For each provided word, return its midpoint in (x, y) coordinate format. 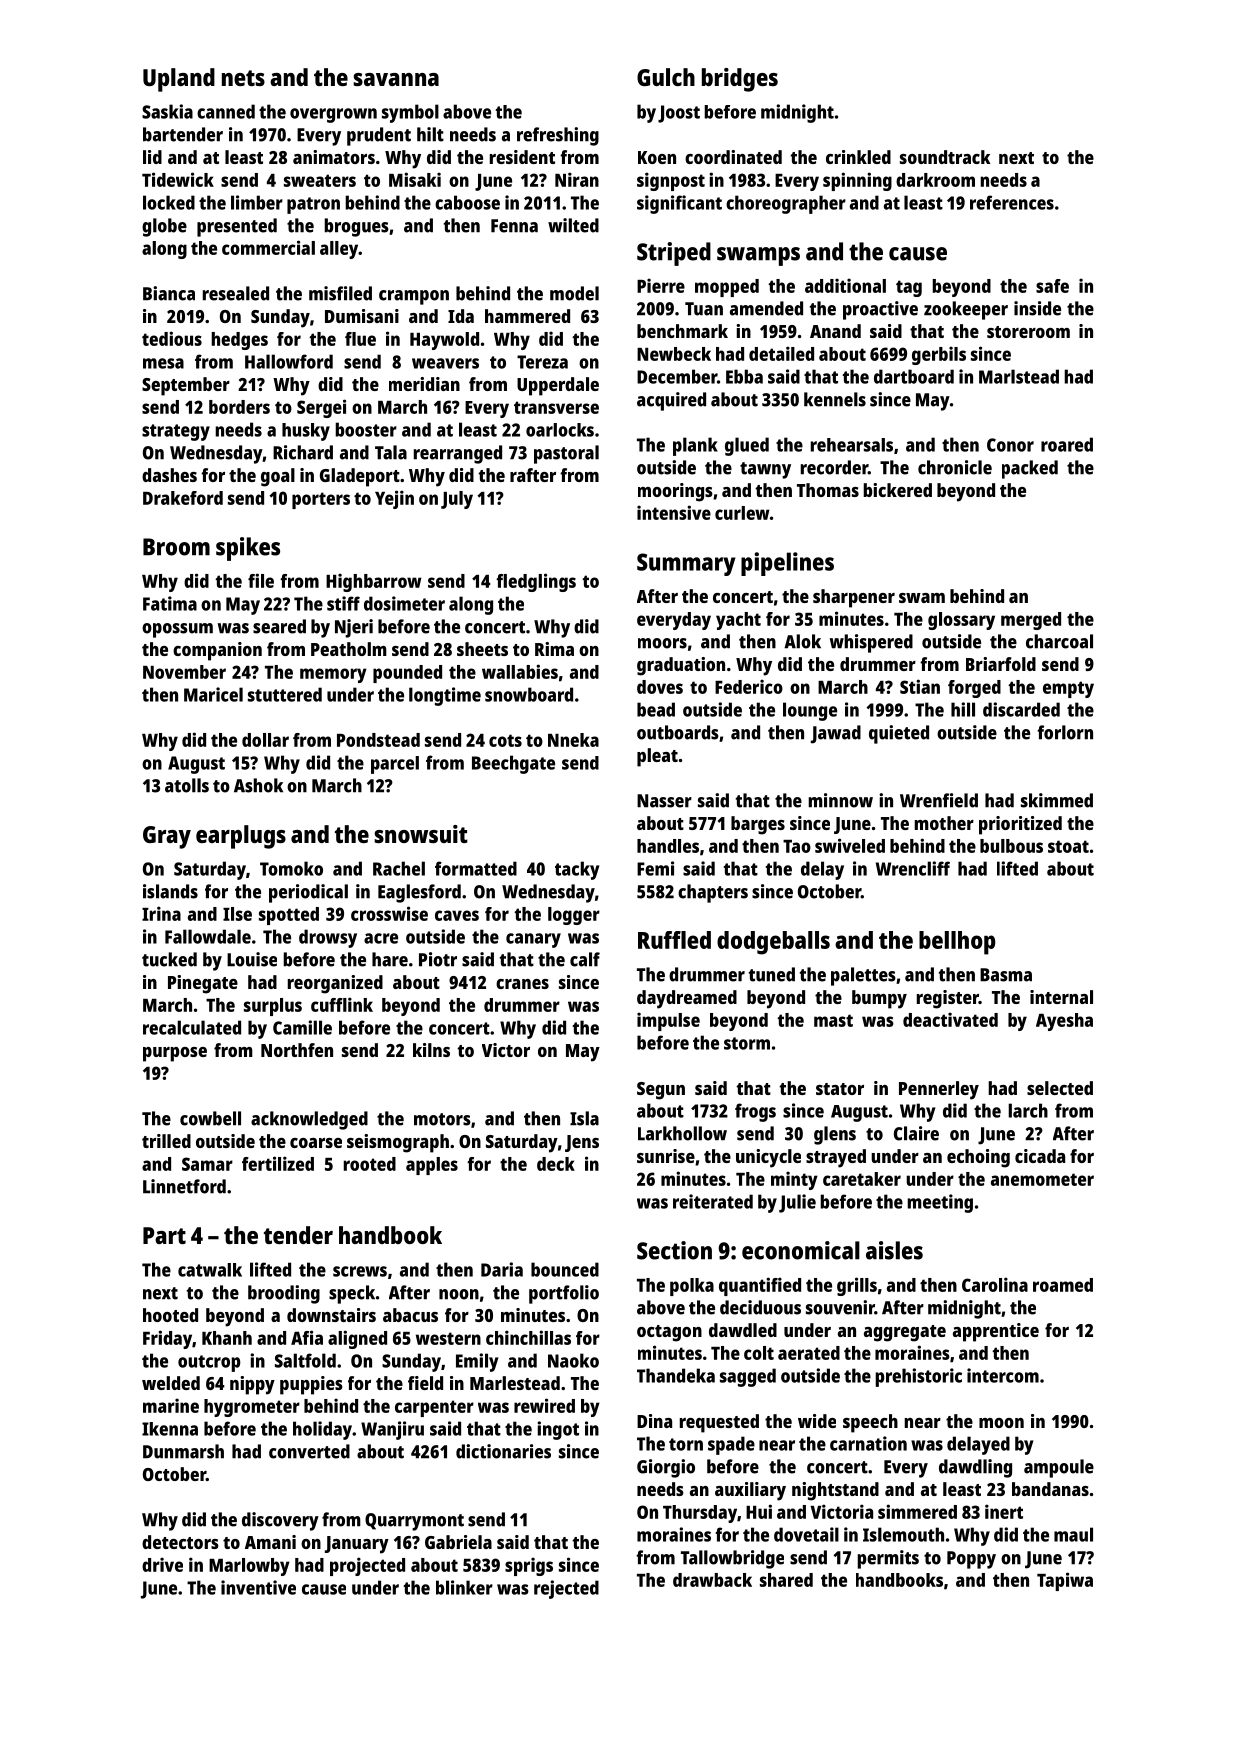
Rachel (399, 868)
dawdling (975, 1468)
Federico (749, 686)
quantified (760, 1286)
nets (243, 78)
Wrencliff (913, 868)
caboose (467, 202)
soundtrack (945, 157)
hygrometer (252, 1408)
